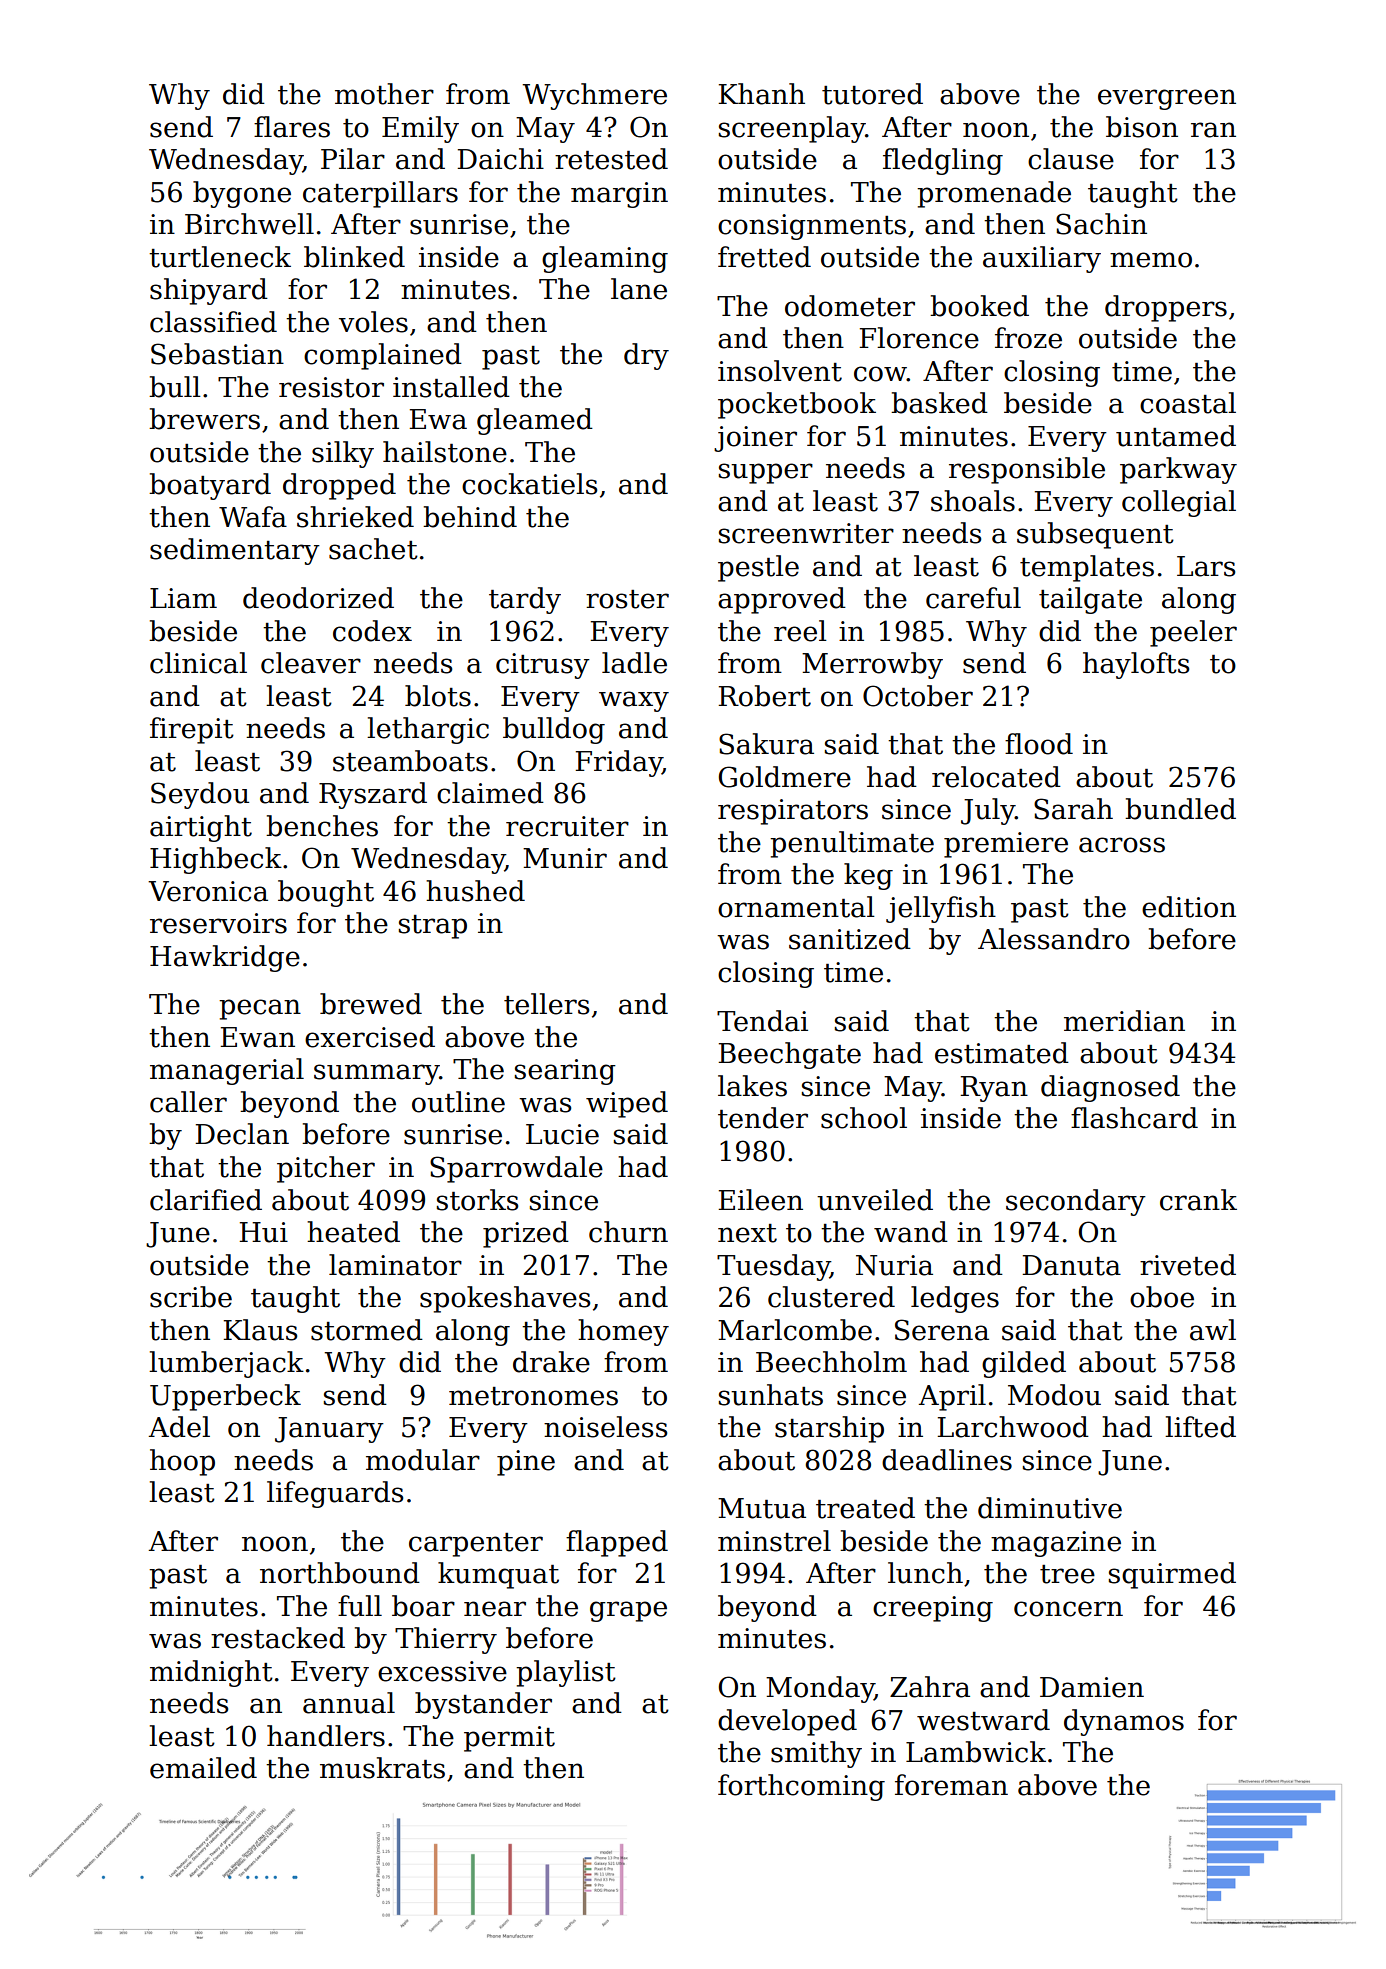 The width and height of the document is (1386, 1969). What do you see at coordinates (382, 1768) in the document?
I see `muskrats` at bounding box center [382, 1768].
